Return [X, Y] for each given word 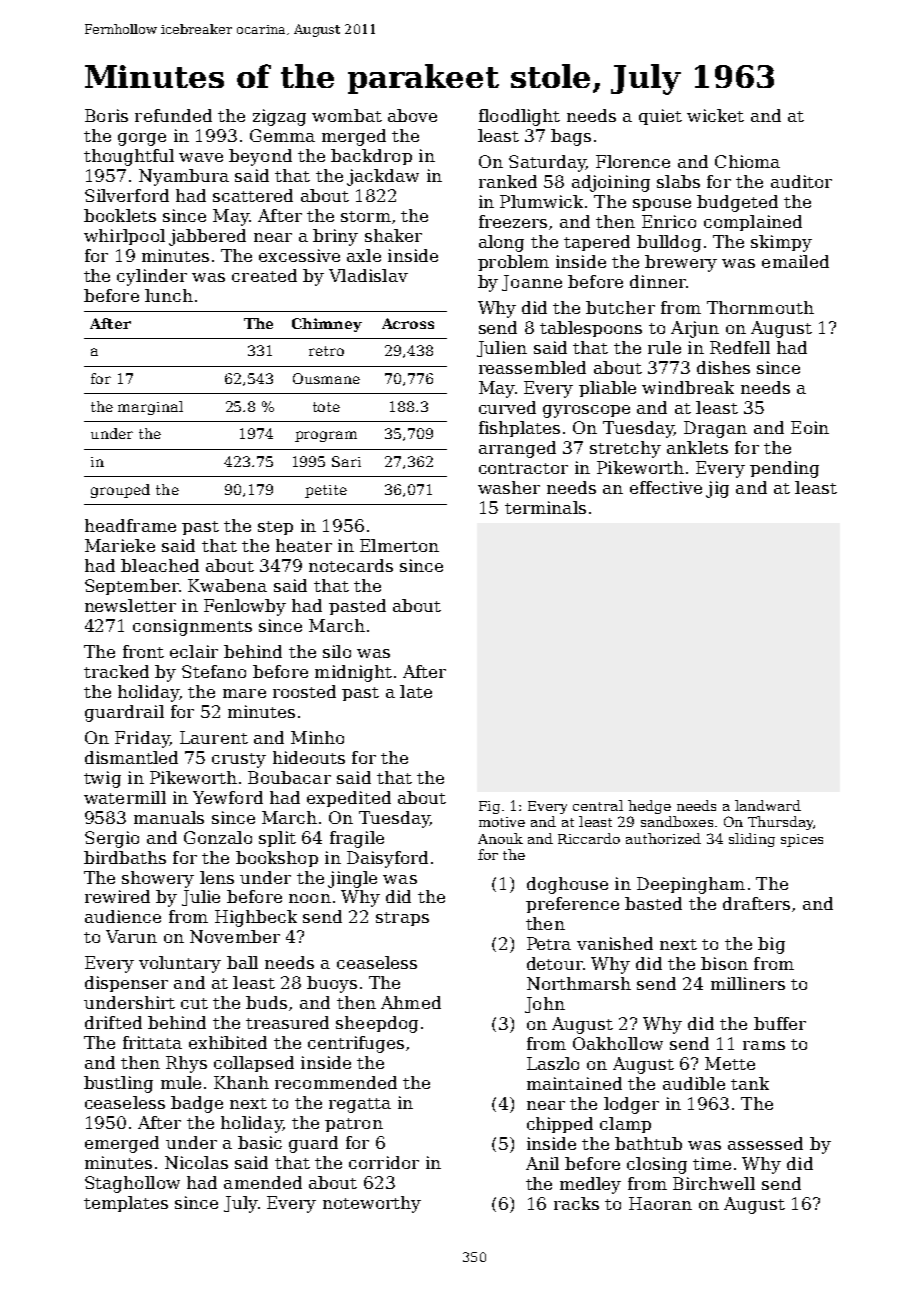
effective [666, 487]
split [277, 839]
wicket [715, 115]
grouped [120, 491]
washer [509, 487]
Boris [106, 115]
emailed [795, 261]
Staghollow [132, 1184]
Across [408, 323]
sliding [752, 840]
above [412, 115]
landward [768, 805]
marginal [150, 408]
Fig [489, 807]
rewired [117, 896]
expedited [349, 799]
